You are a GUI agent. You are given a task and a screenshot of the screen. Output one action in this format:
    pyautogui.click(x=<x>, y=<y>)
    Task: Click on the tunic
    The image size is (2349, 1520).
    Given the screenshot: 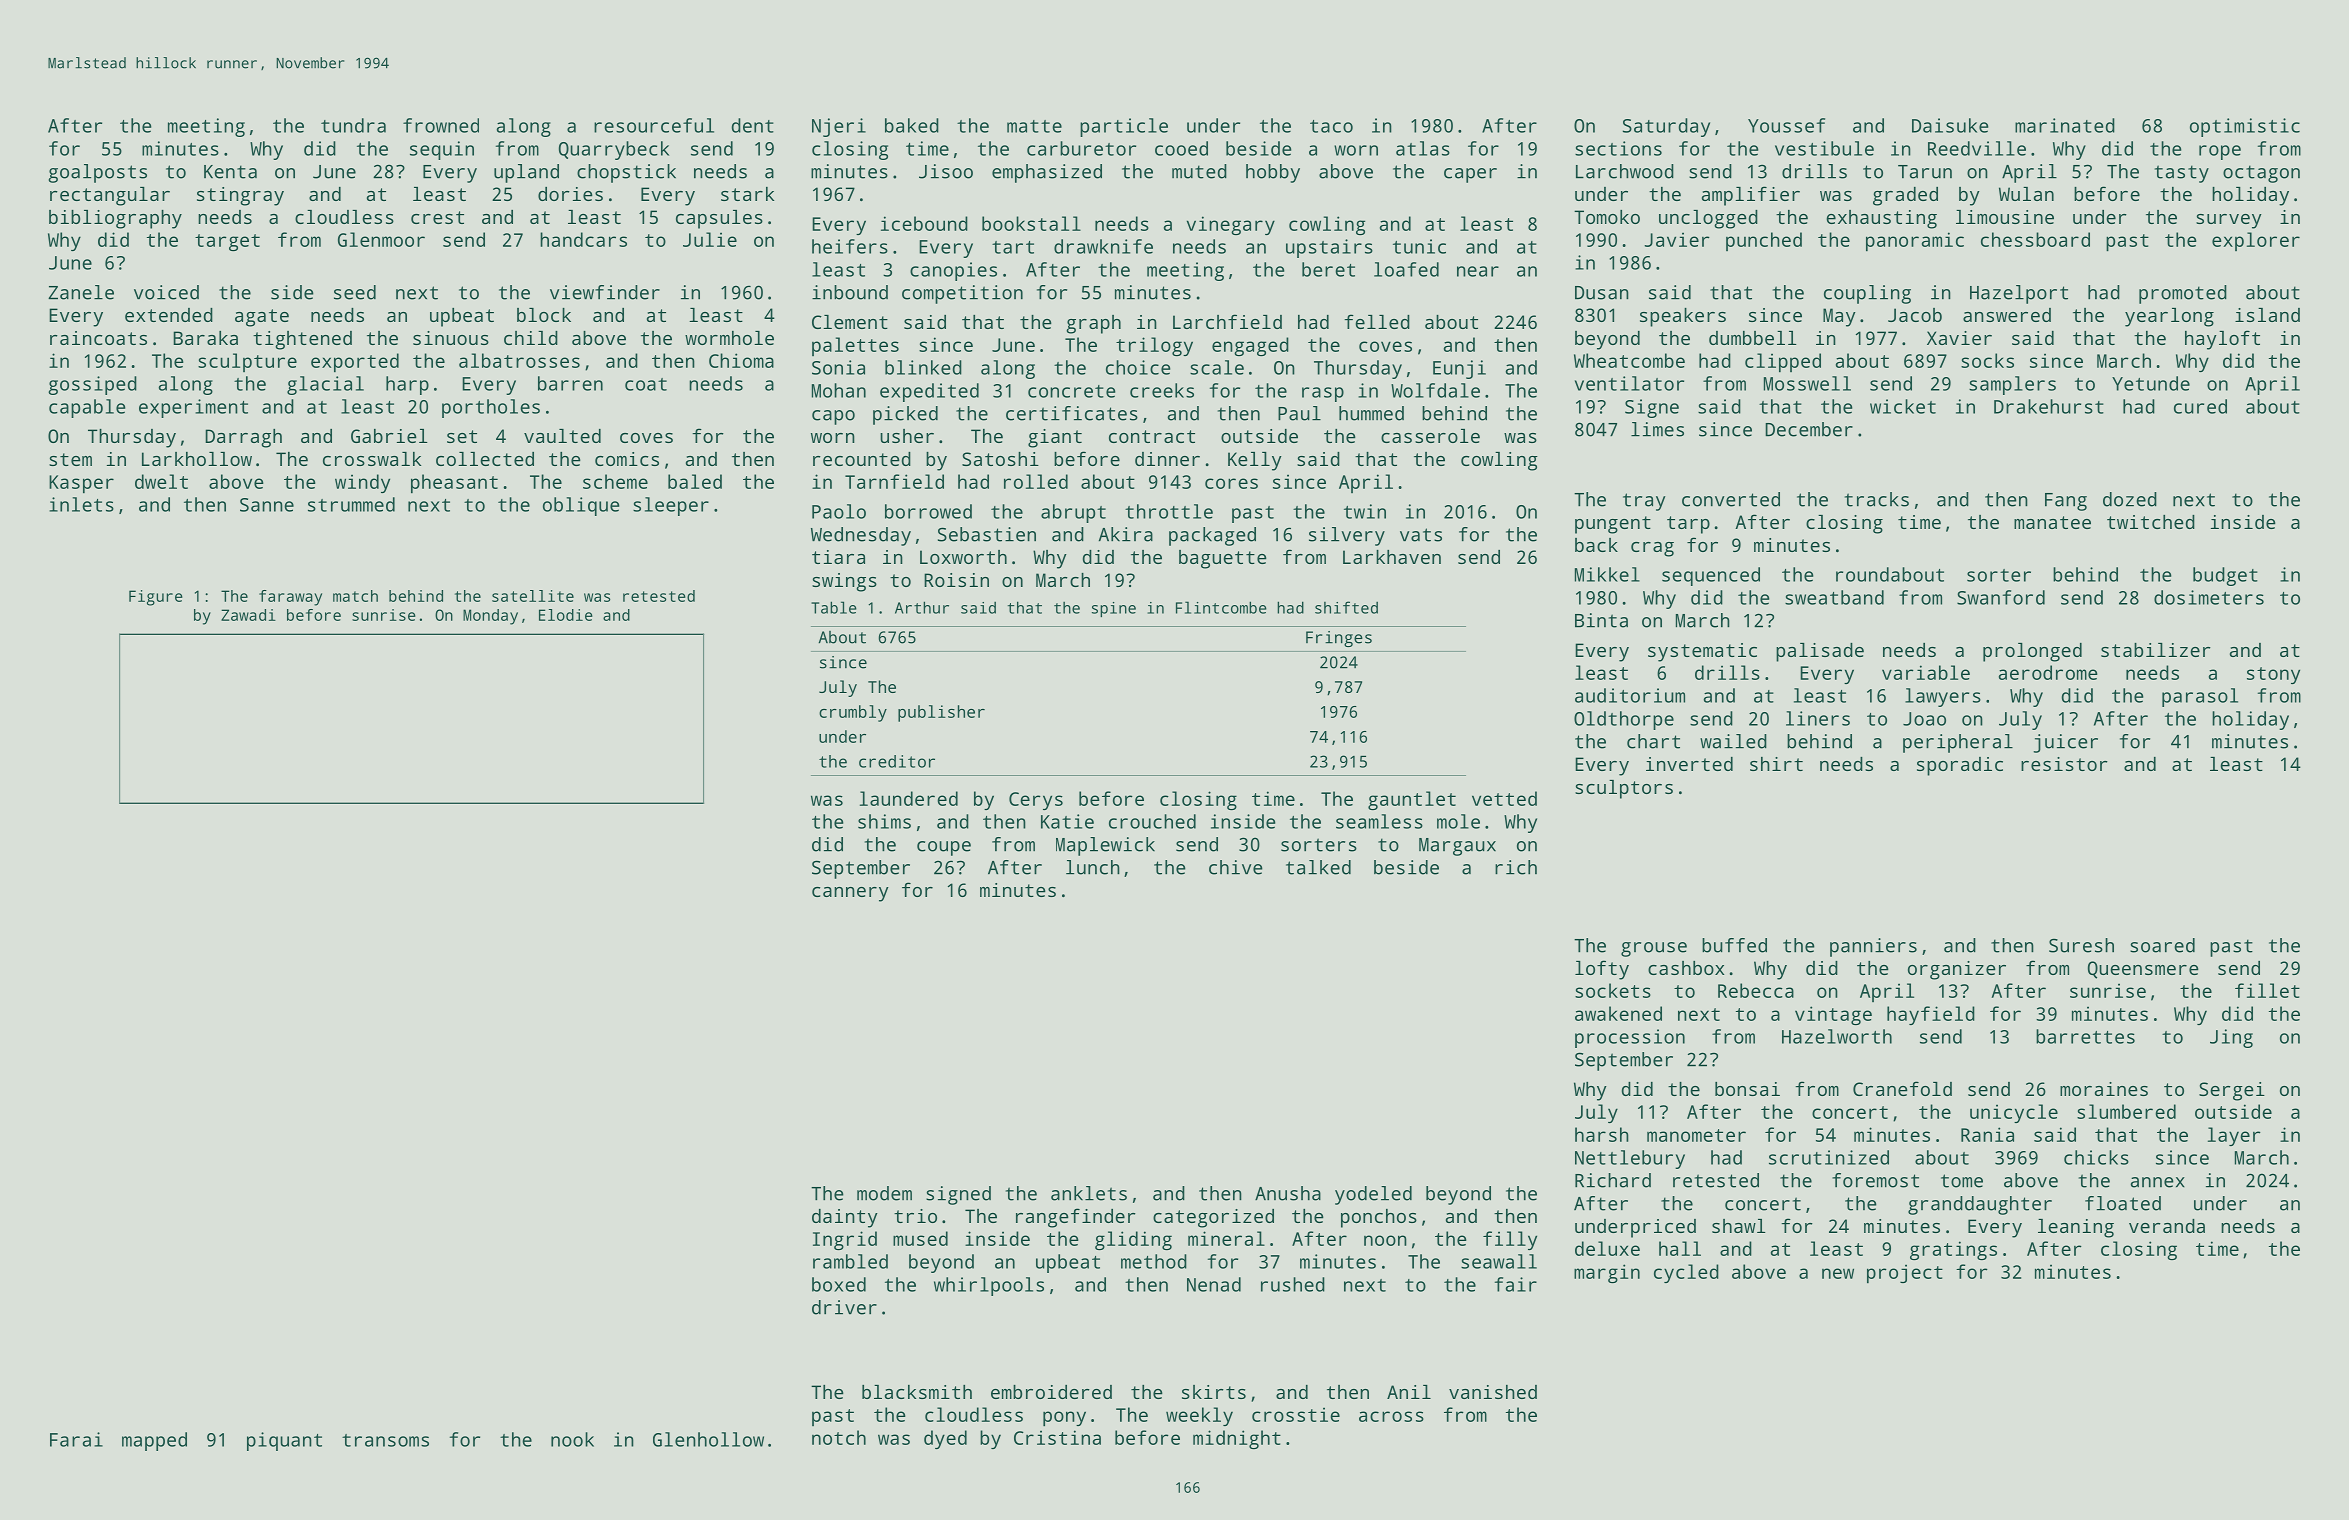 What is the action you would take?
    pyautogui.click(x=1419, y=246)
